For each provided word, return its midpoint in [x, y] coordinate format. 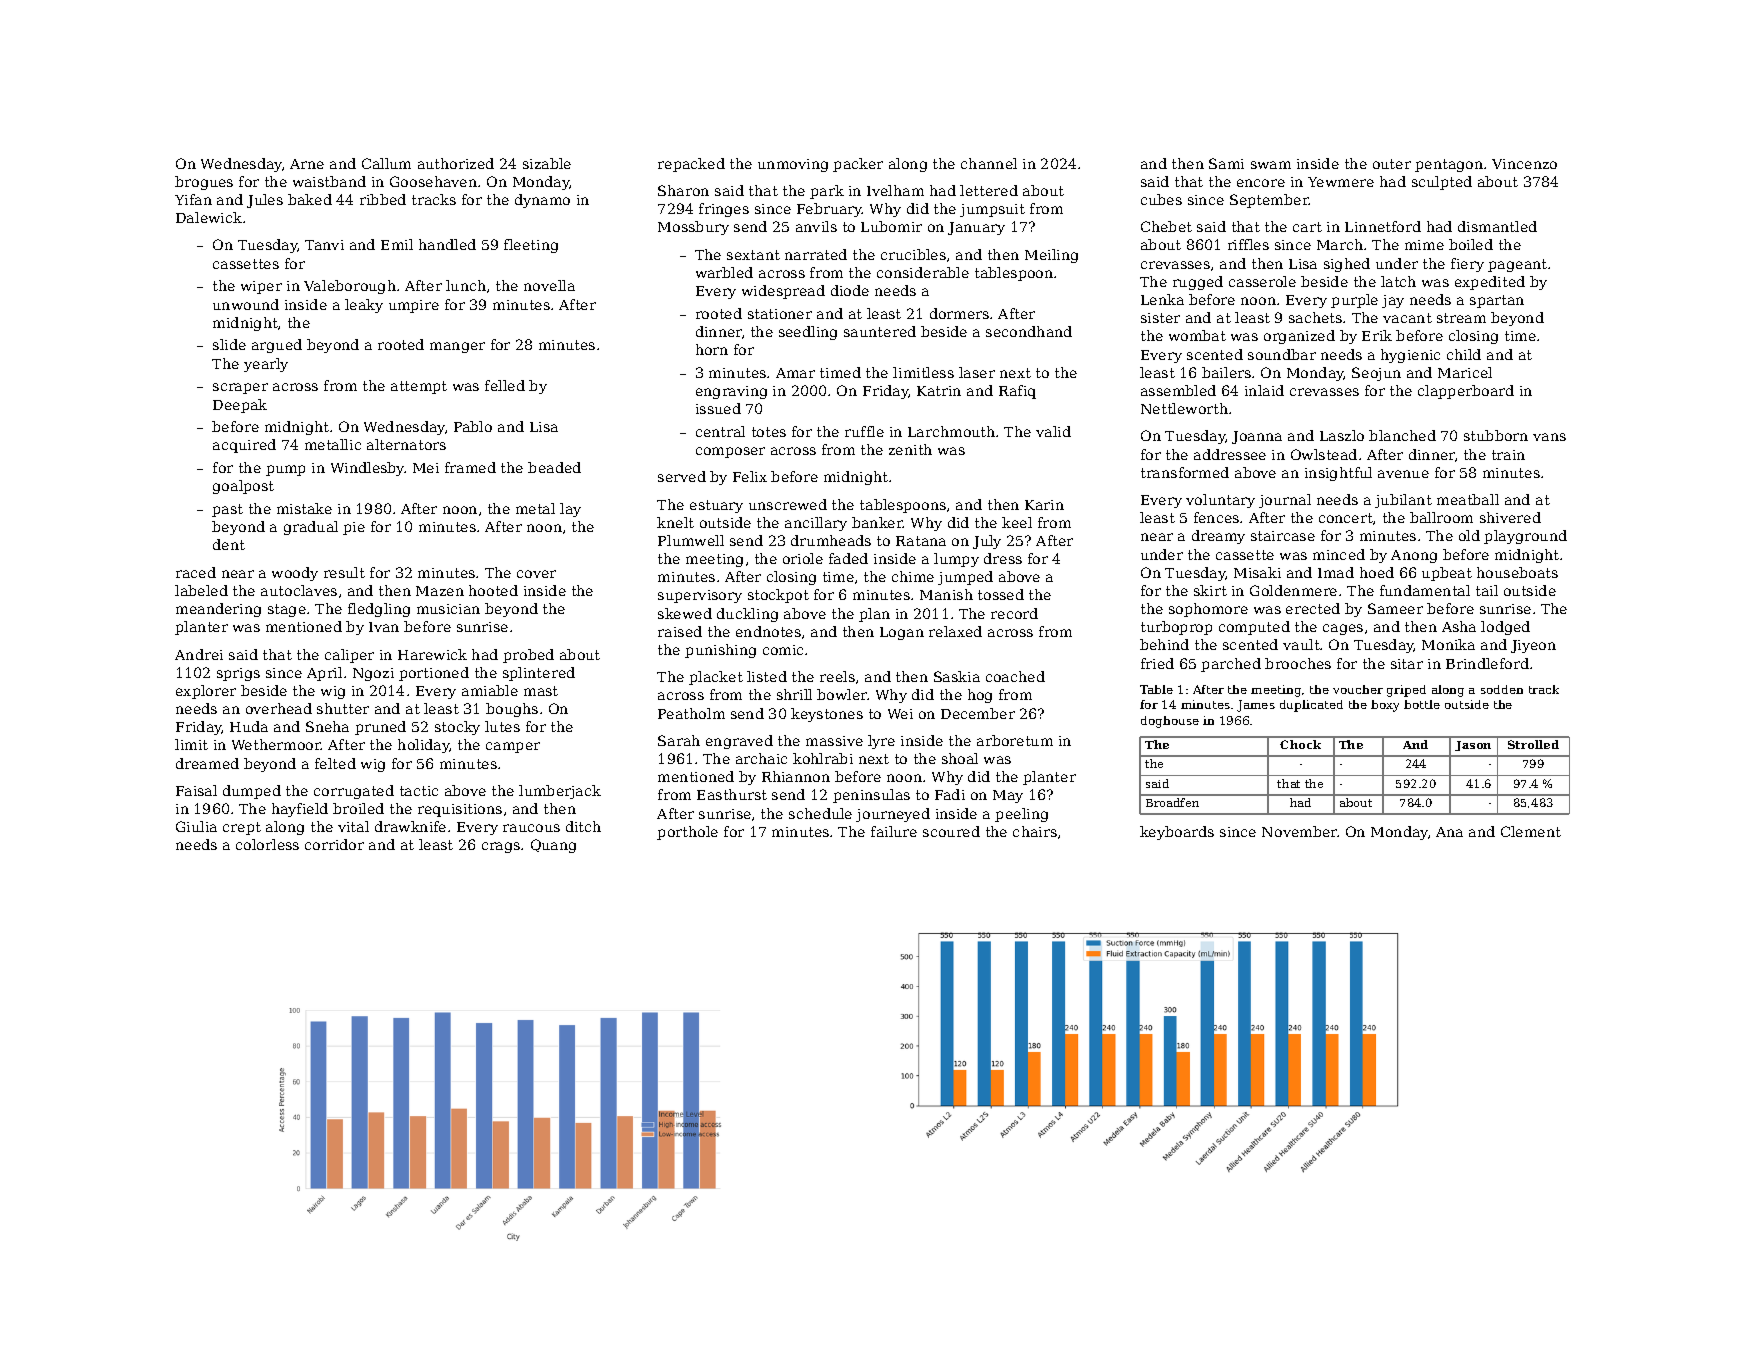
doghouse [1170, 722]
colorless [267, 844]
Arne [307, 164]
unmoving [793, 165]
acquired [244, 446]
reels [837, 676]
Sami [1226, 163]
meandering [218, 610]
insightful [1338, 474]
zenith [910, 449]
